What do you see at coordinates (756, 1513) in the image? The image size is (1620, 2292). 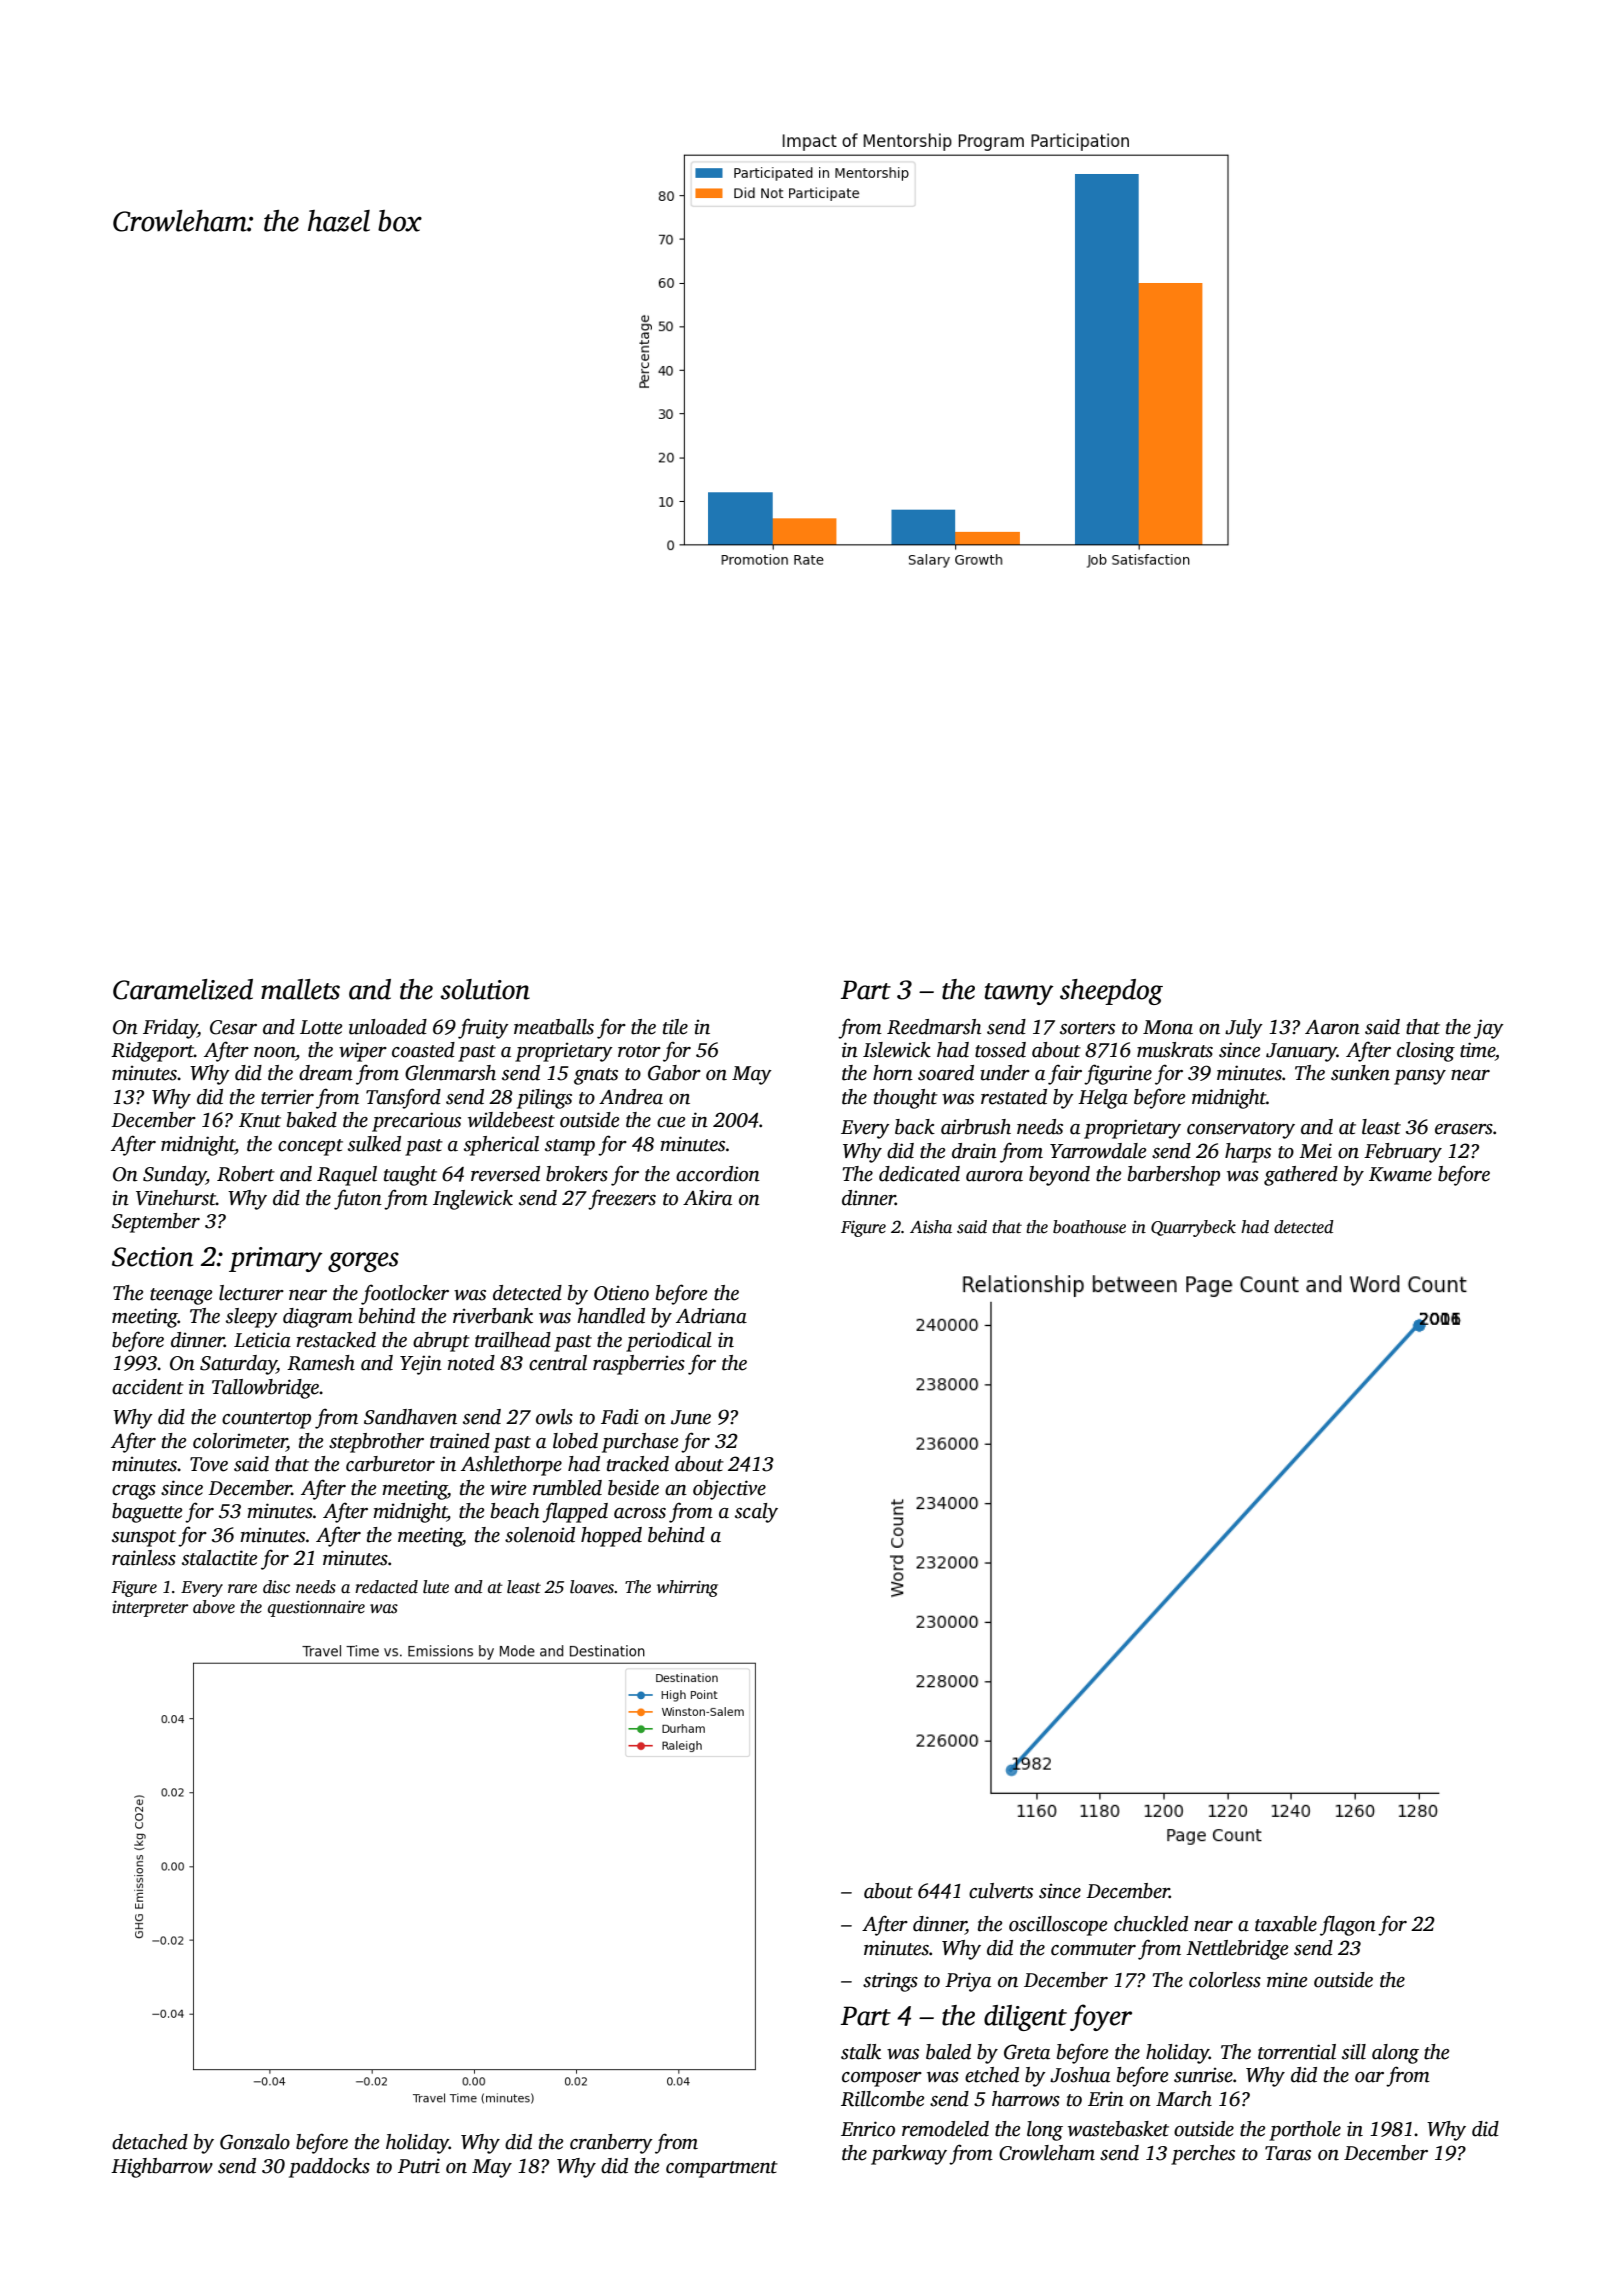 I see `scaly` at bounding box center [756, 1513].
